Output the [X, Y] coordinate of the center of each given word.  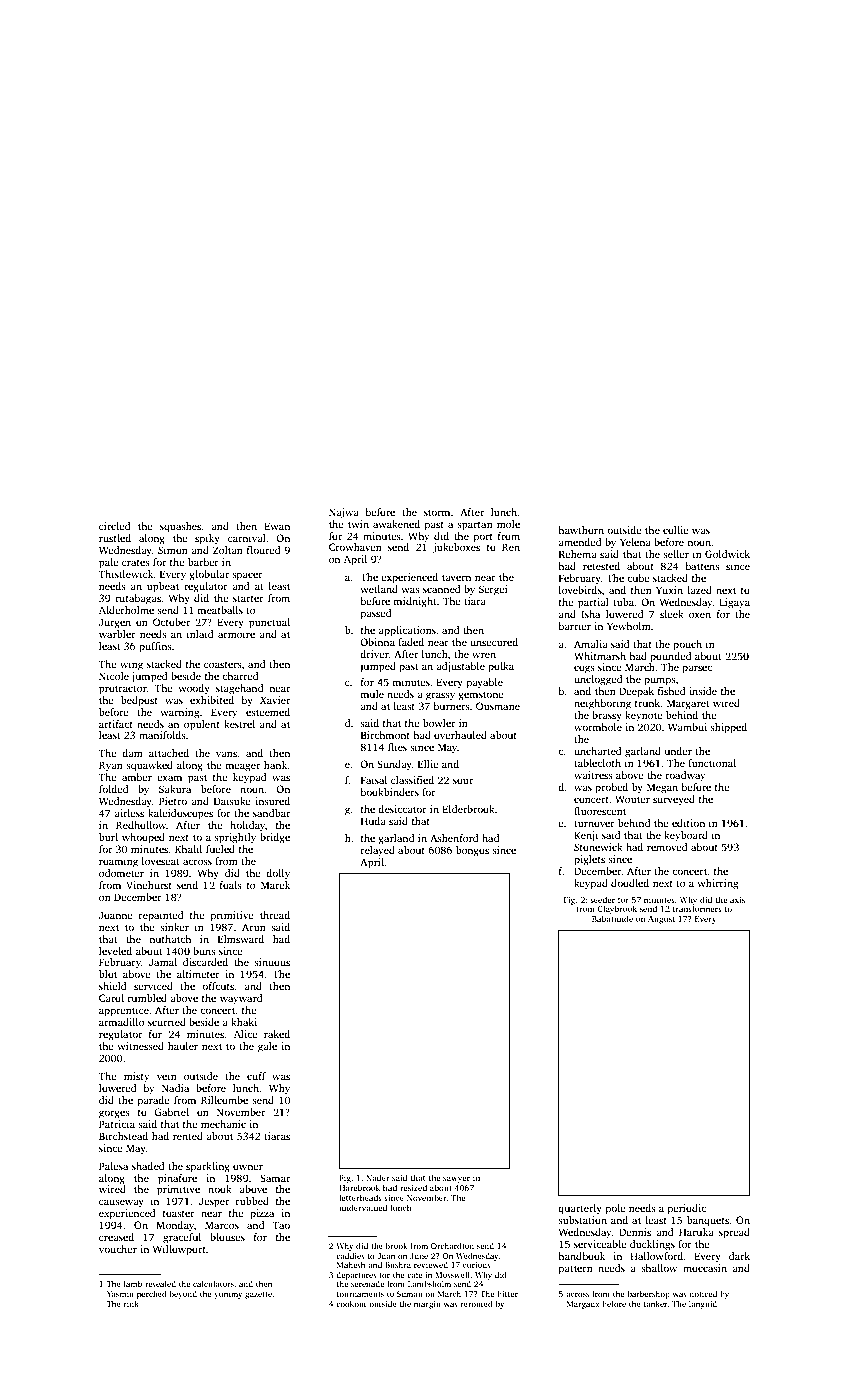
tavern [456, 577]
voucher [118, 1249]
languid [703, 1304]
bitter [507, 1294]
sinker [174, 927]
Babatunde [612, 918]
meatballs [220, 610]
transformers [697, 908]
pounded [671, 657]
